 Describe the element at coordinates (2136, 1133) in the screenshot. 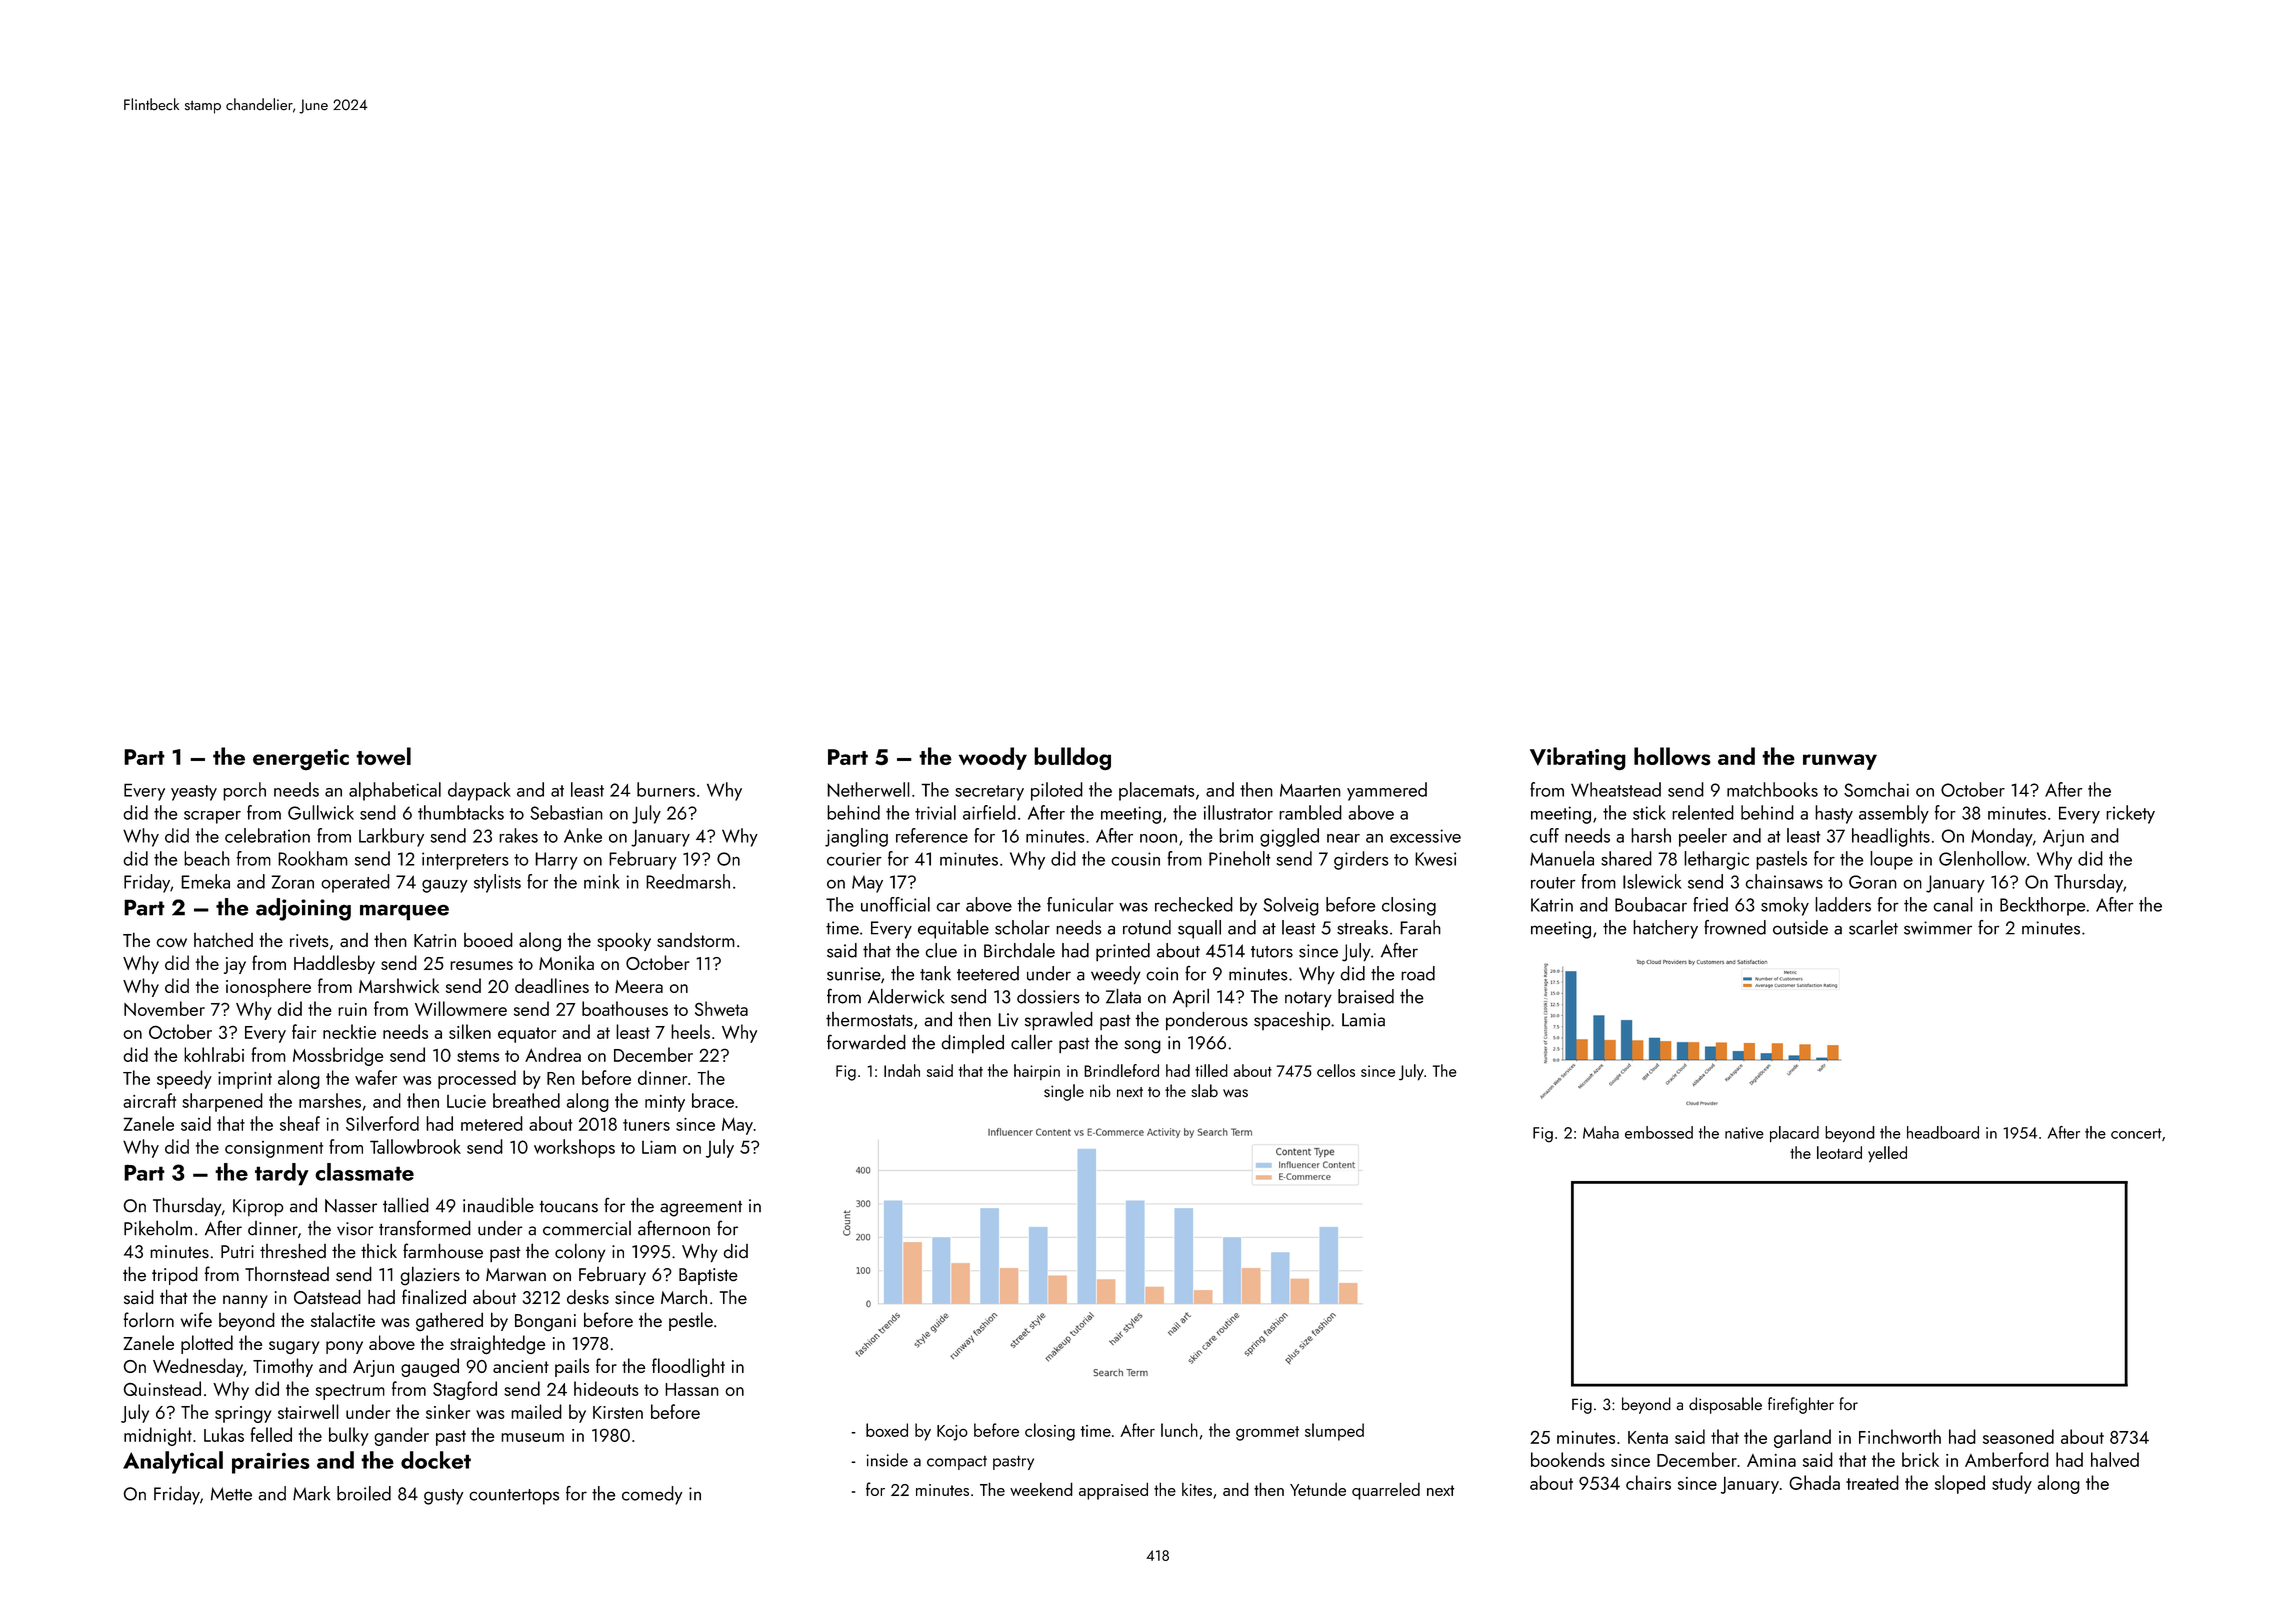

I see `concert` at that location.
